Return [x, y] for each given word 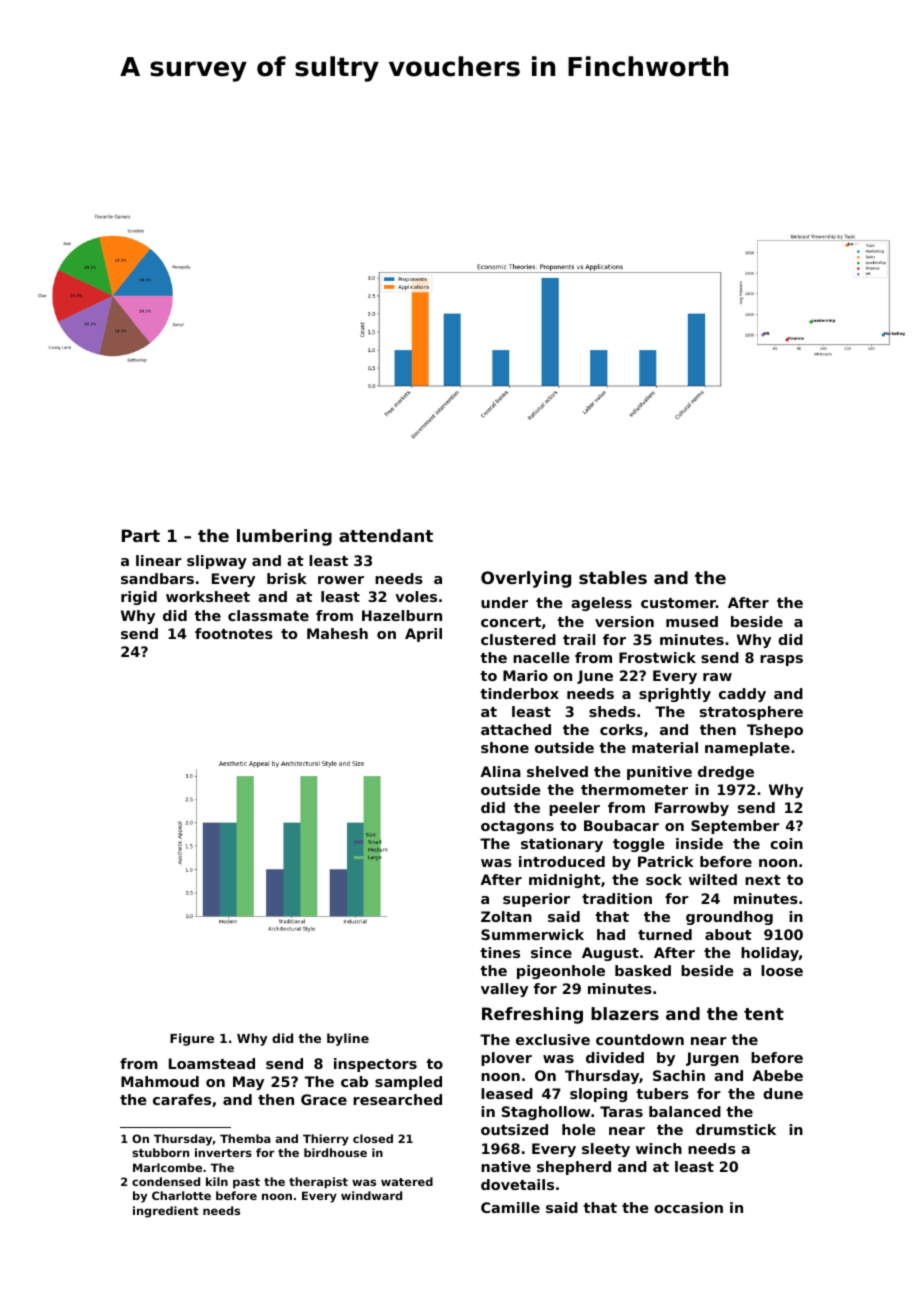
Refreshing [532, 1015]
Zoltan [506, 916]
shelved [557, 771]
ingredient [166, 1212]
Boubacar [621, 825]
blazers [625, 1013]
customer [678, 603]
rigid [139, 598]
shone [505, 747]
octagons [517, 827]
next [763, 880]
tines [500, 952]
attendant [386, 535]
